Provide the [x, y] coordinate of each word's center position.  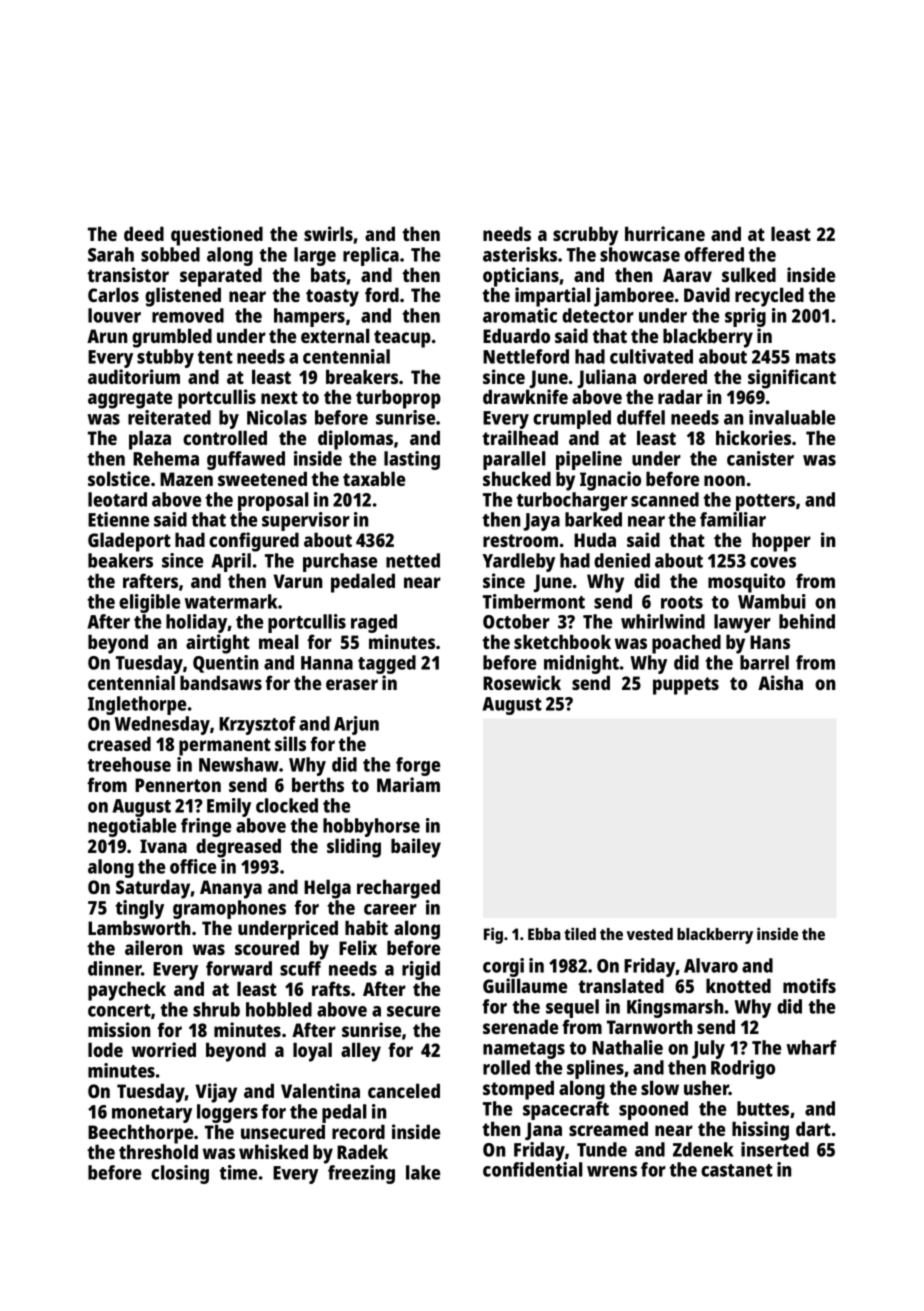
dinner [115, 968]
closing [180, 1174]
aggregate [130, 400]
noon [724, 480]
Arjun [356, 725]
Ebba [544, 934]
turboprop [398, 399]
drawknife [525, 396]
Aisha [780, 682]
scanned [665, 499]
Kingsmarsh [675, 1008]
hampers [309, 317]
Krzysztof [257, 725]
